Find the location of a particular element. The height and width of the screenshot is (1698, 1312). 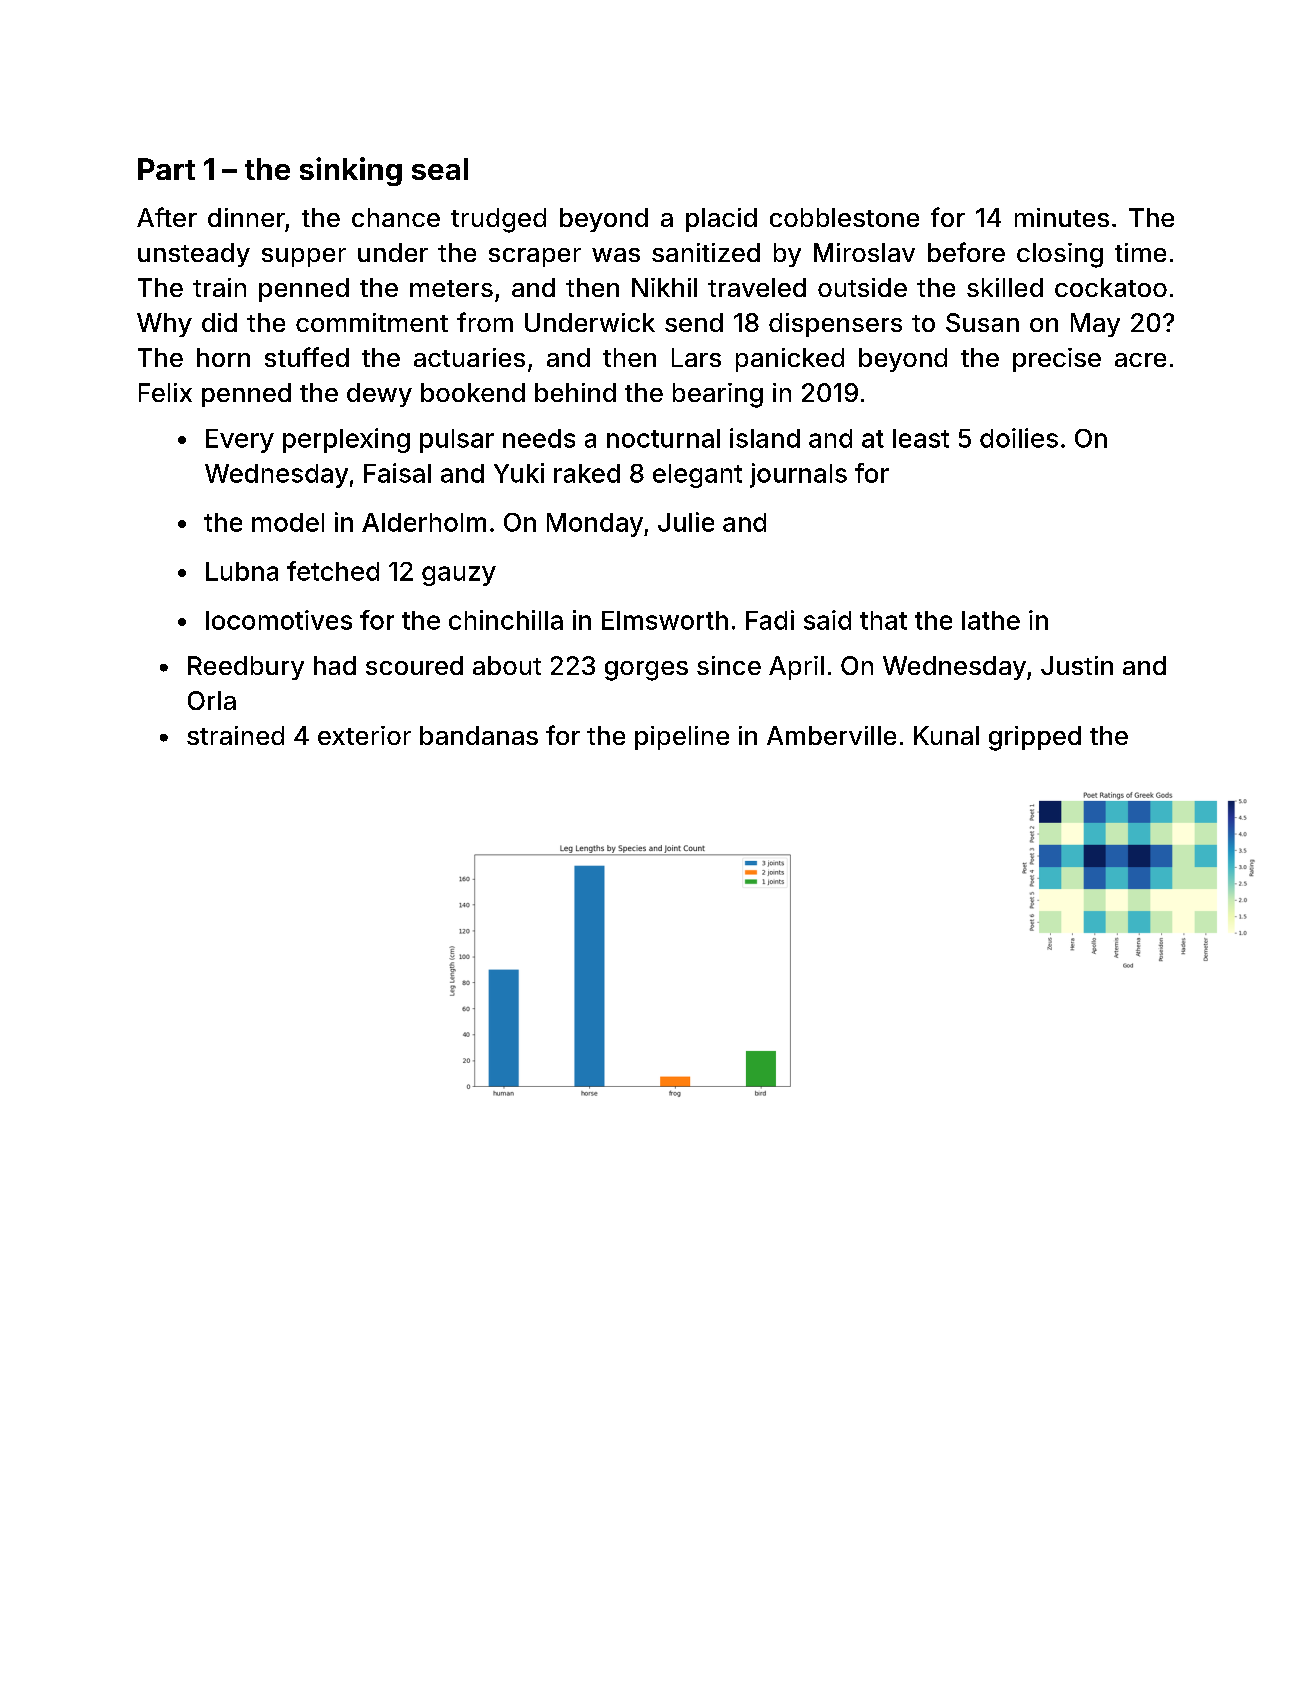

minutes is located at coordinates (1062, 217).
